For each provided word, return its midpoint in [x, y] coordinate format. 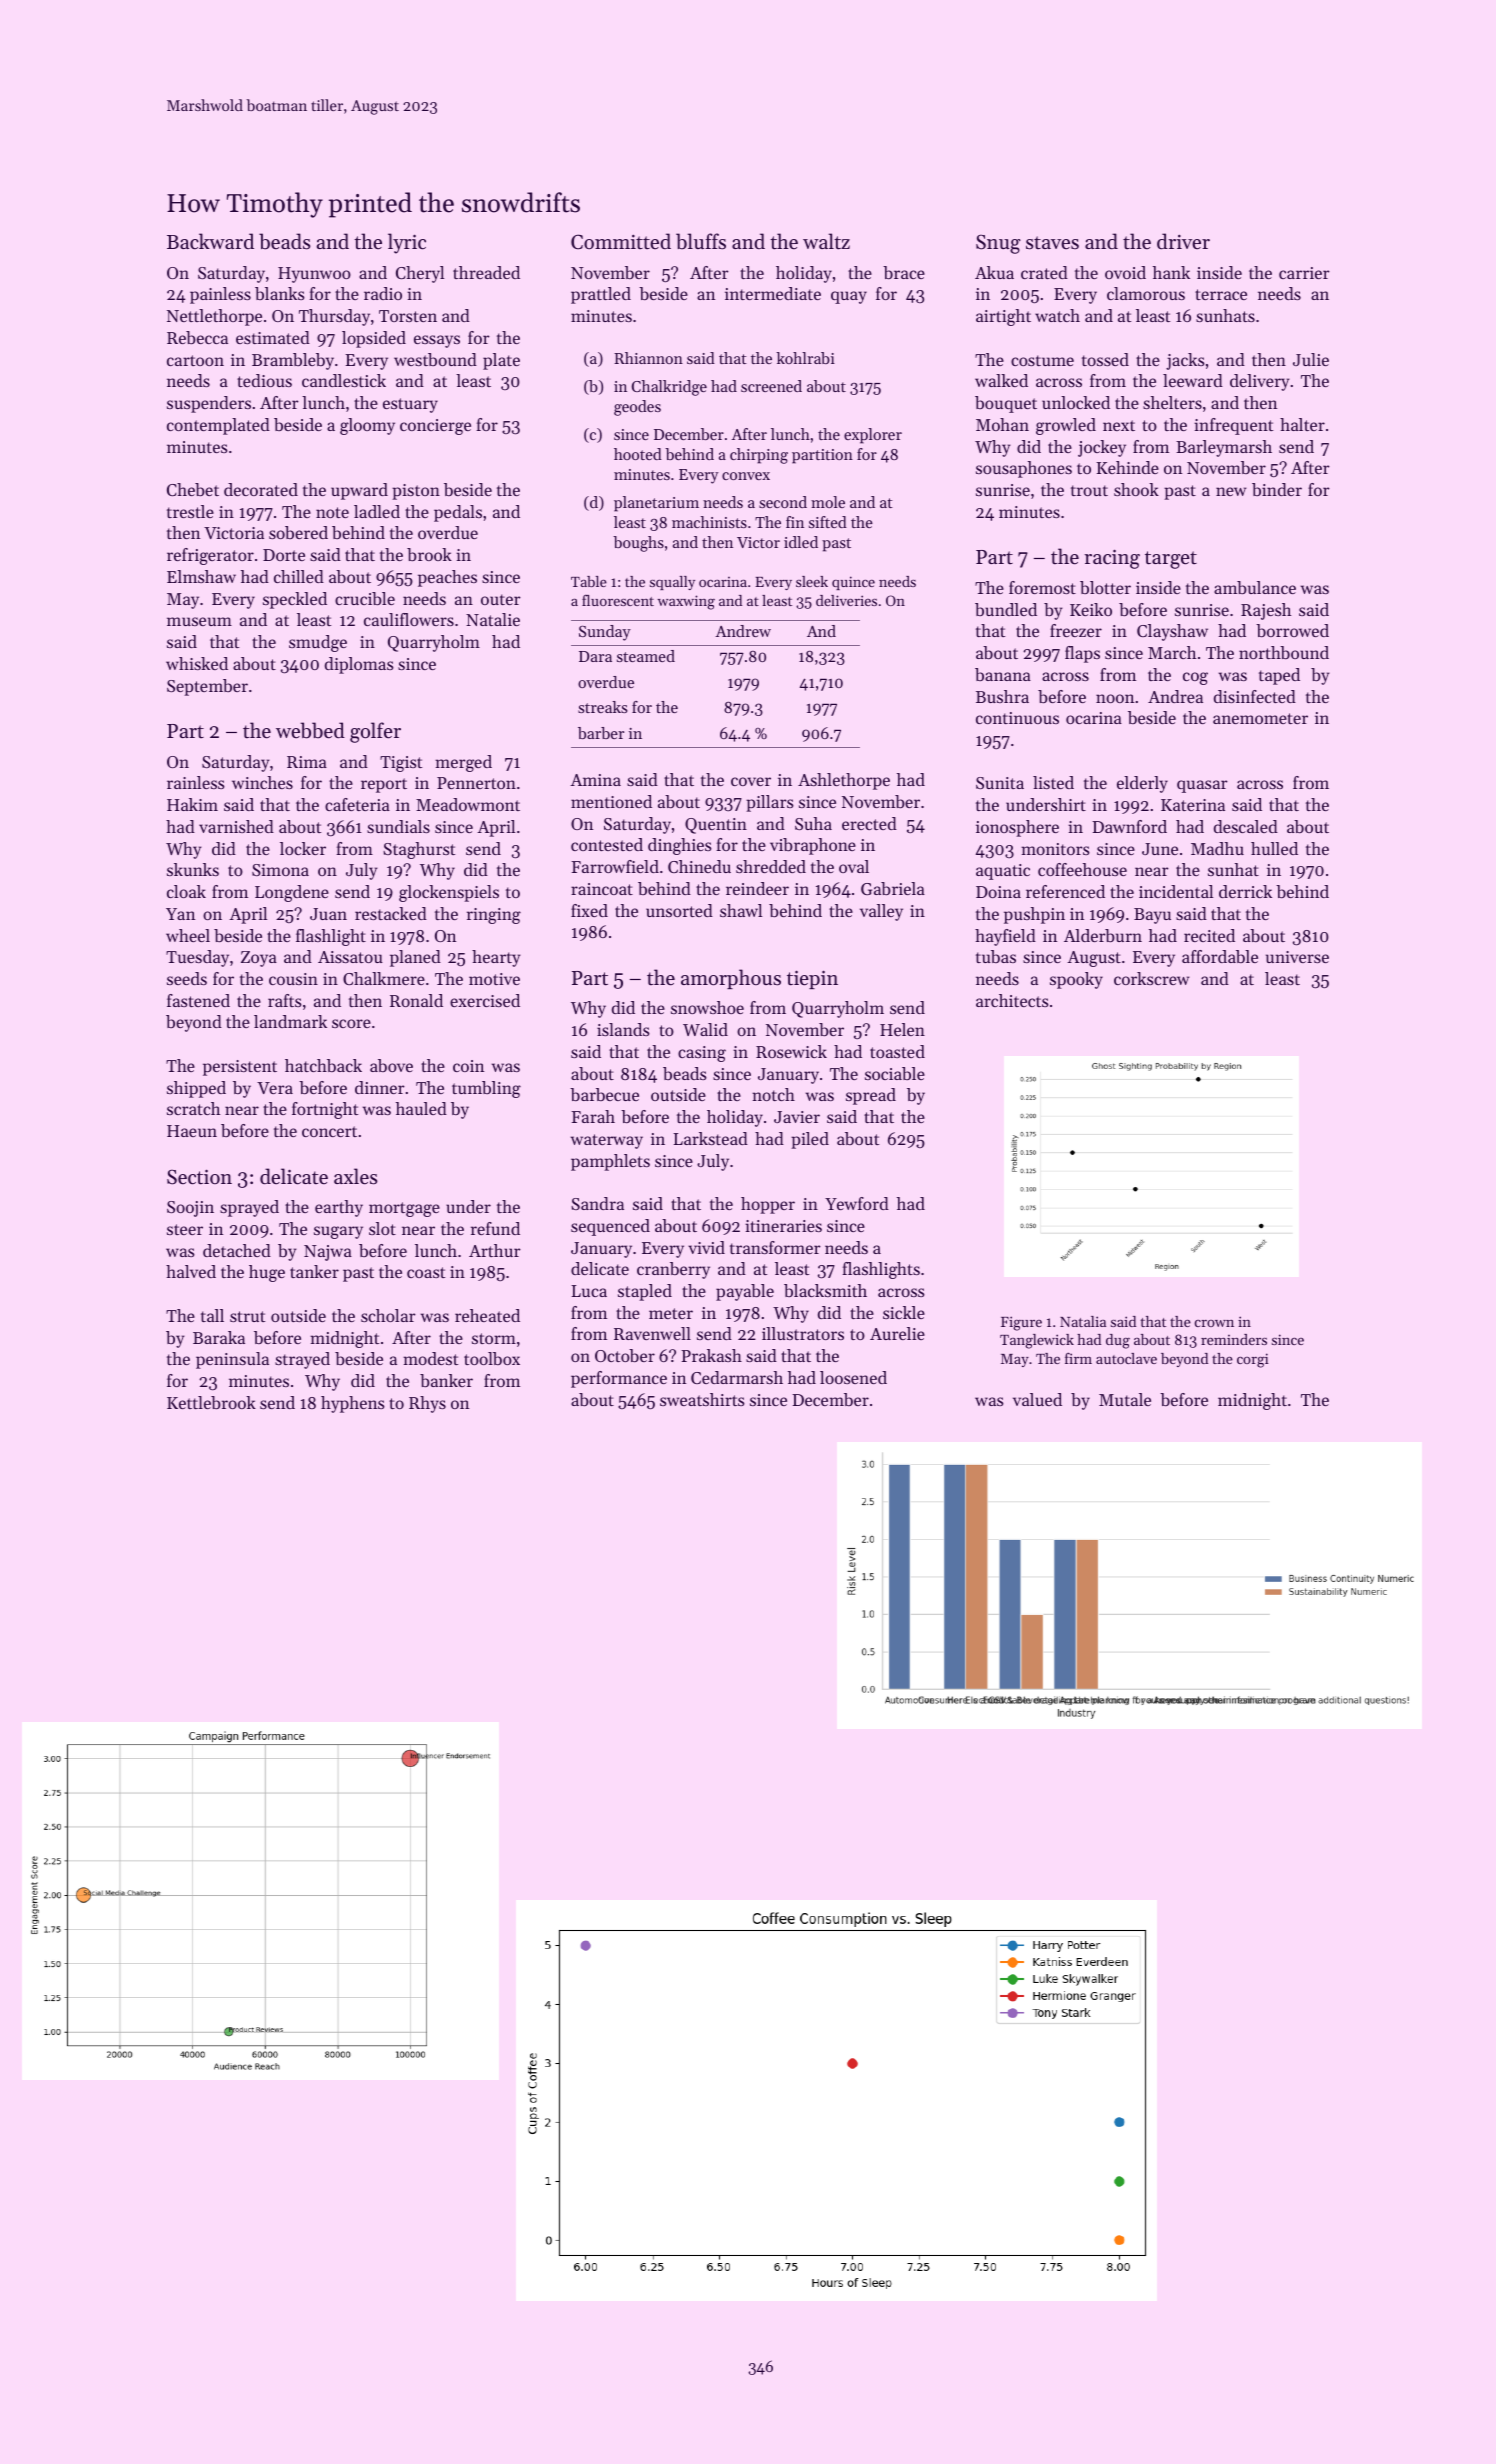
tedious [264, 380]
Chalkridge [669, 388]
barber [601, 733]
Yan [180, 914]
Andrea [1175, 696]
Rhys [427, 1404]
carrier [1304, 273]
